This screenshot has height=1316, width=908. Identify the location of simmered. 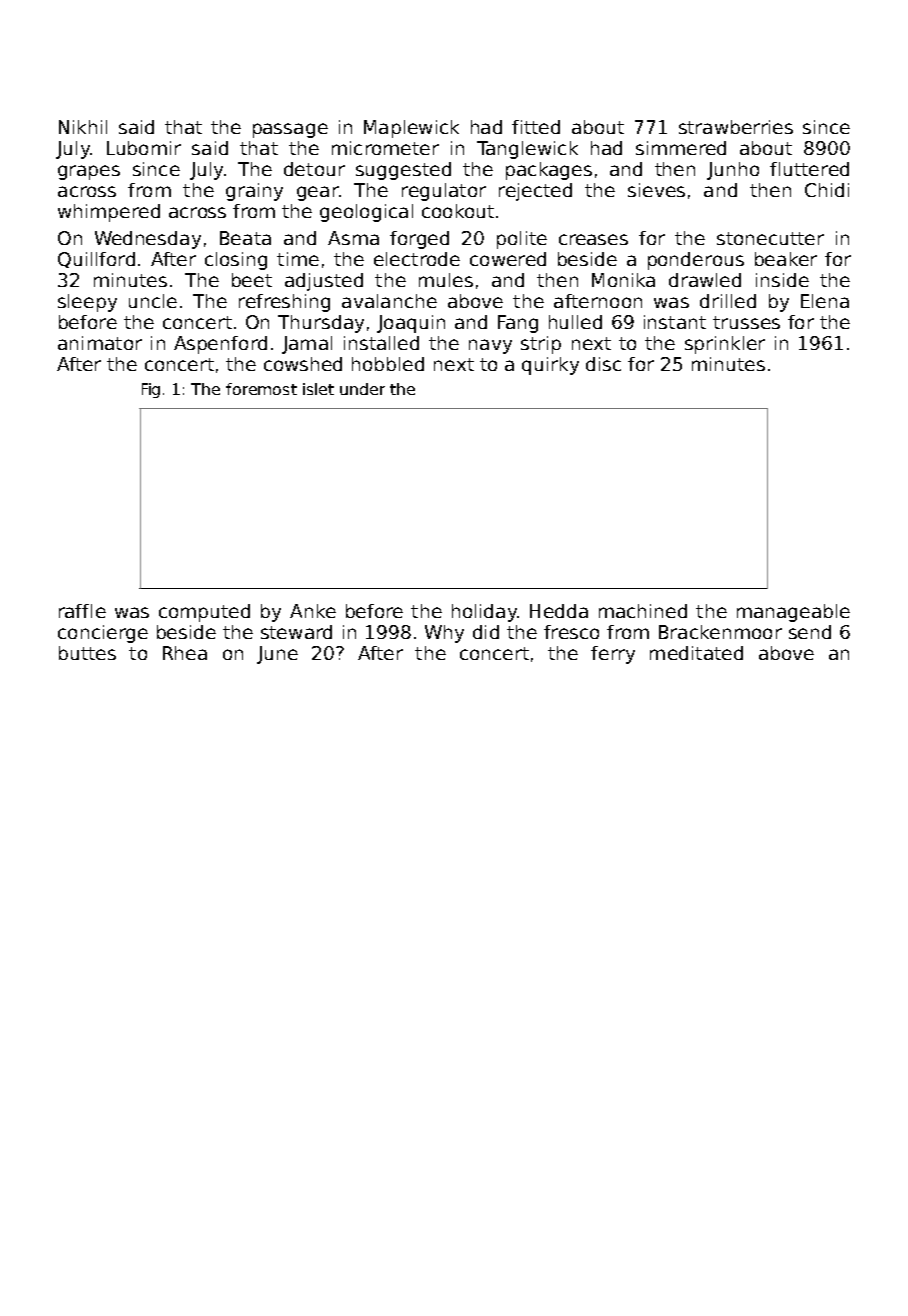
(681, 148).
